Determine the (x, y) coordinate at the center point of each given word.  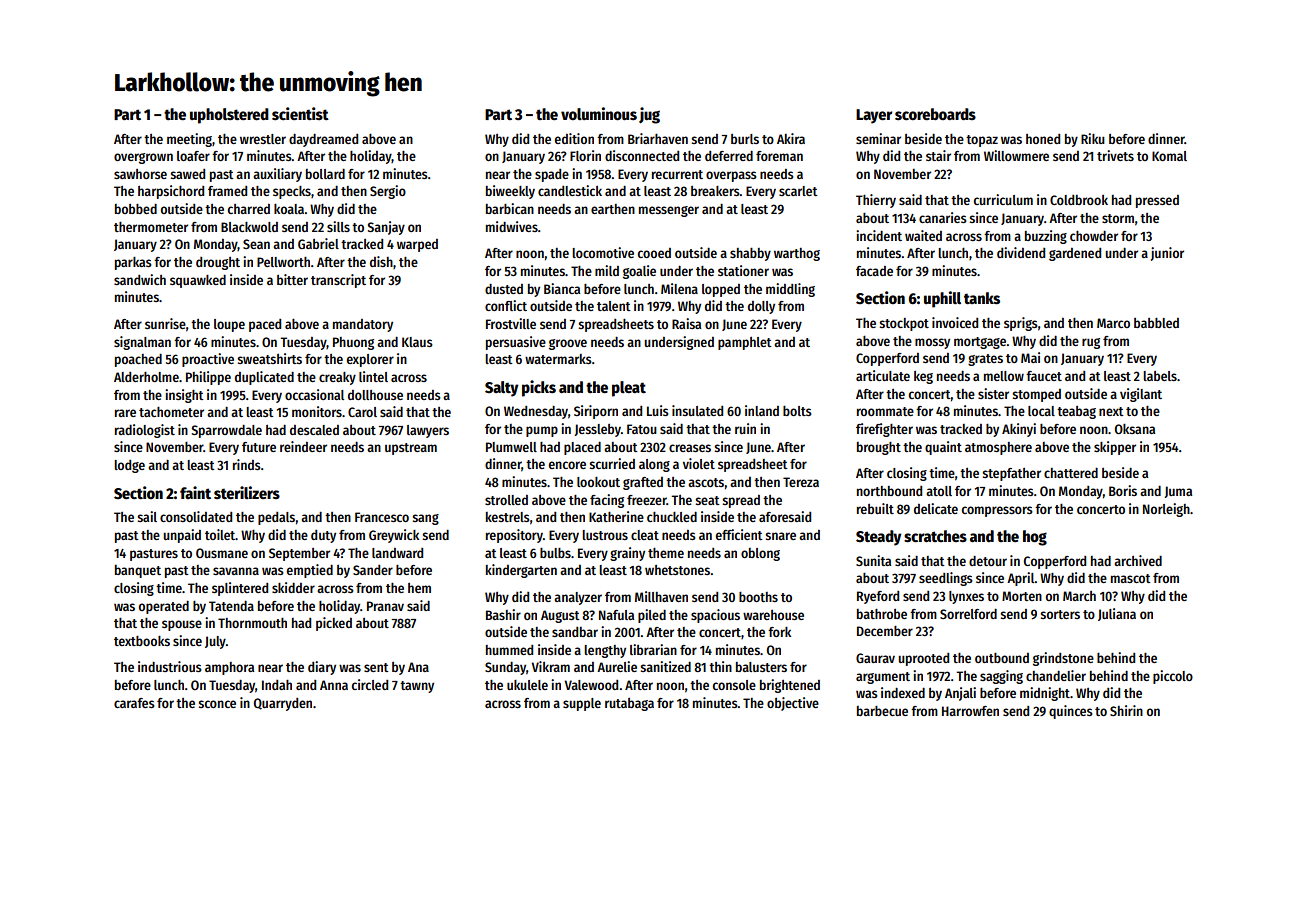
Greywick (394, 536)
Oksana (1135, 429)
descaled (314, 430)
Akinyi (1019, 430)
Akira (791, 138)
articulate (883, 375)
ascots (706, 482)
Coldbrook (1079, 200)
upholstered (229, 116)
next (1111, 411)
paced (265, 325)
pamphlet (745, 343)
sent (376, 667)
